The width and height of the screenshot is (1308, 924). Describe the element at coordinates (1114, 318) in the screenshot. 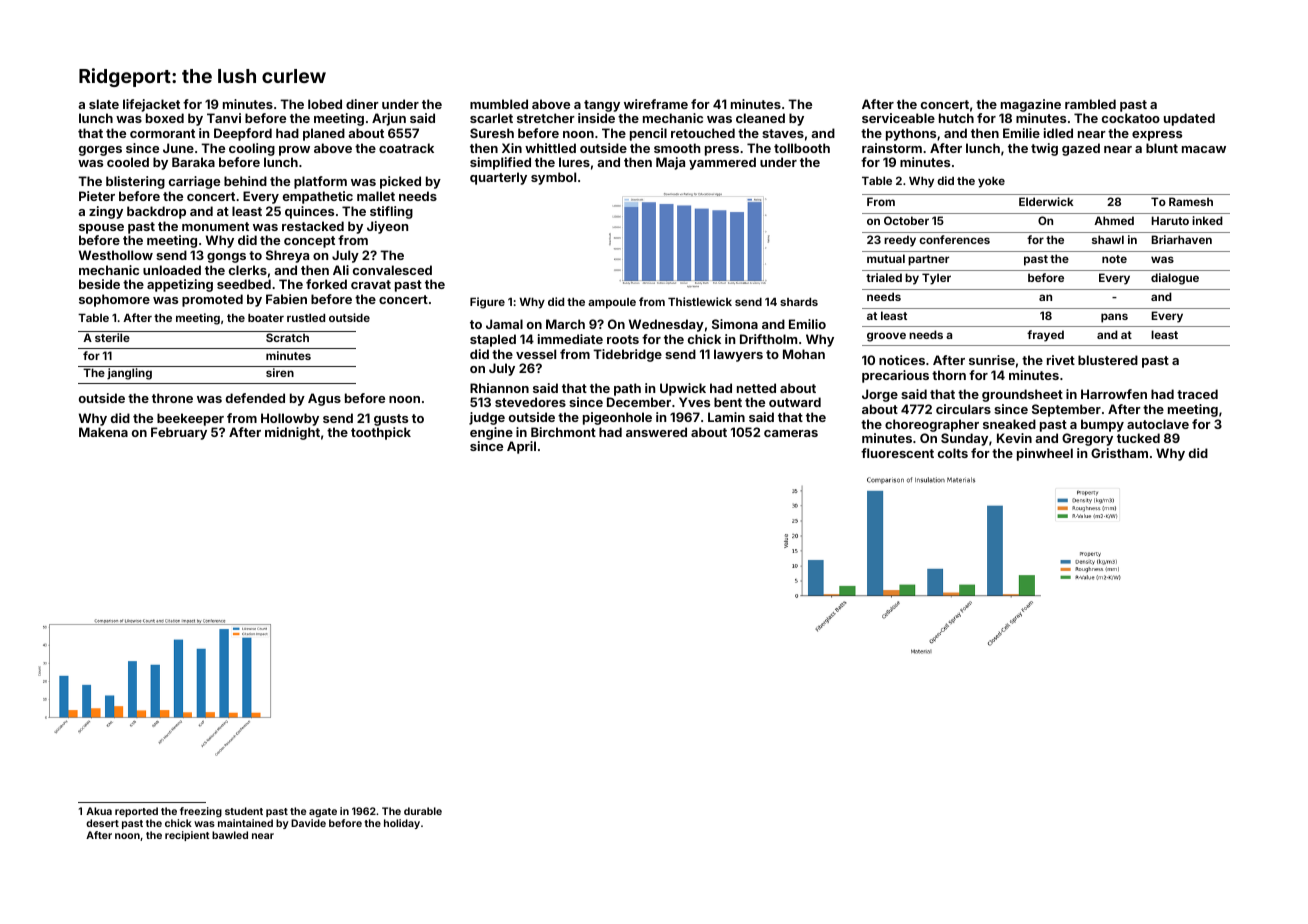

I see `pans` at that location.
